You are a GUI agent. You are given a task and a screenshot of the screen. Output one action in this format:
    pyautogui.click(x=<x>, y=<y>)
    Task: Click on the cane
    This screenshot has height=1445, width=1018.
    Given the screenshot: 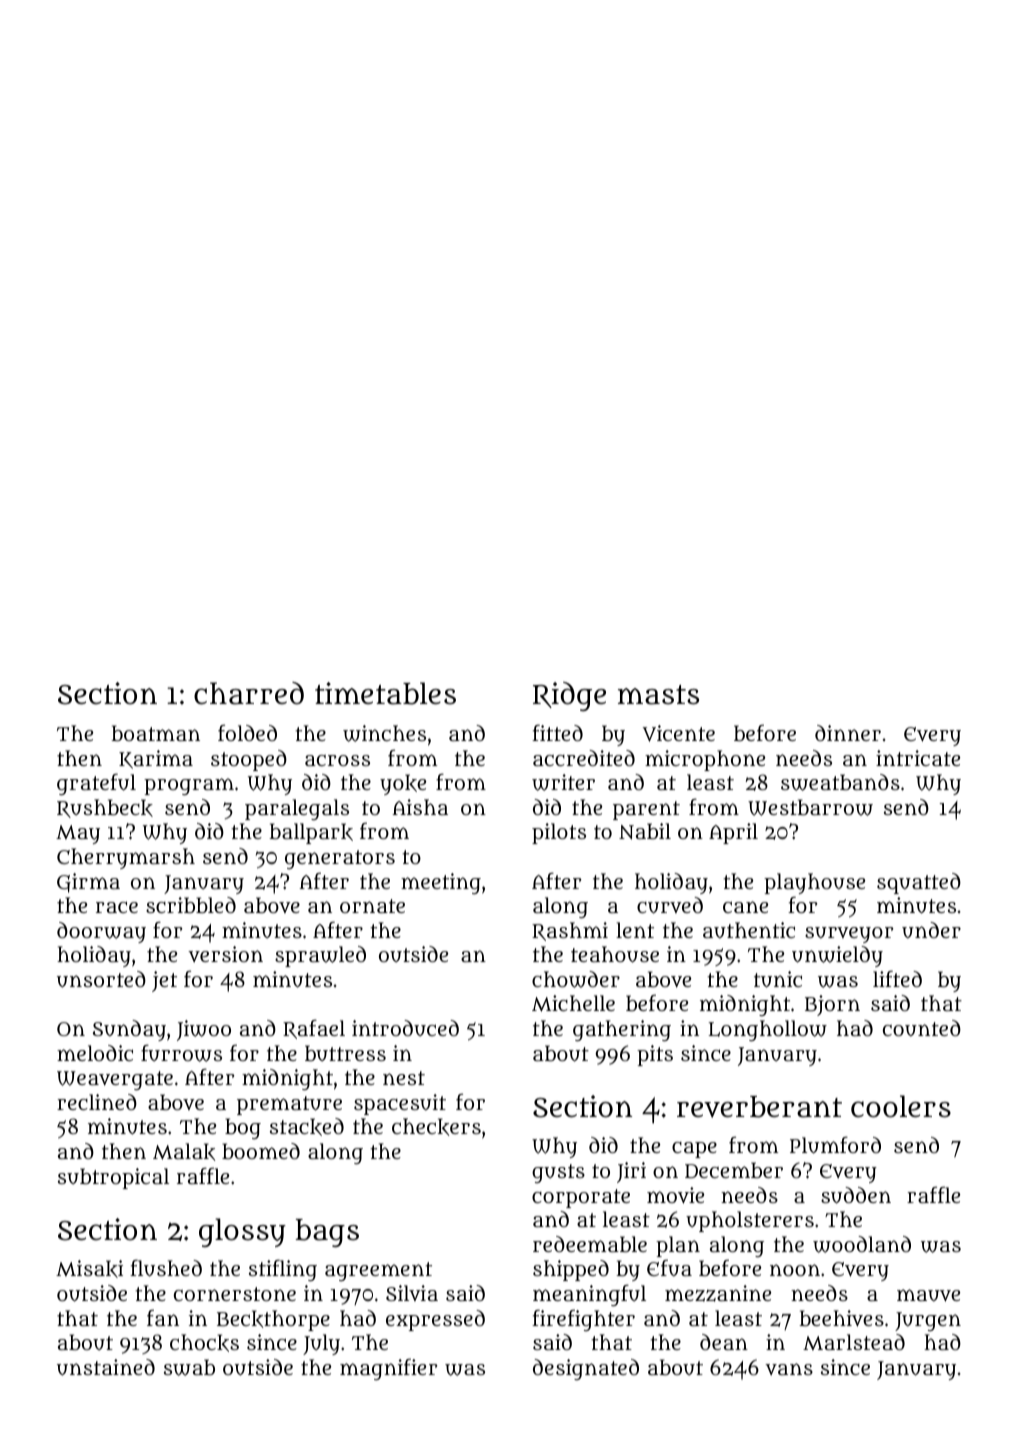 What is the action you would take?
    pyautogui.click(x=745, y=907)
